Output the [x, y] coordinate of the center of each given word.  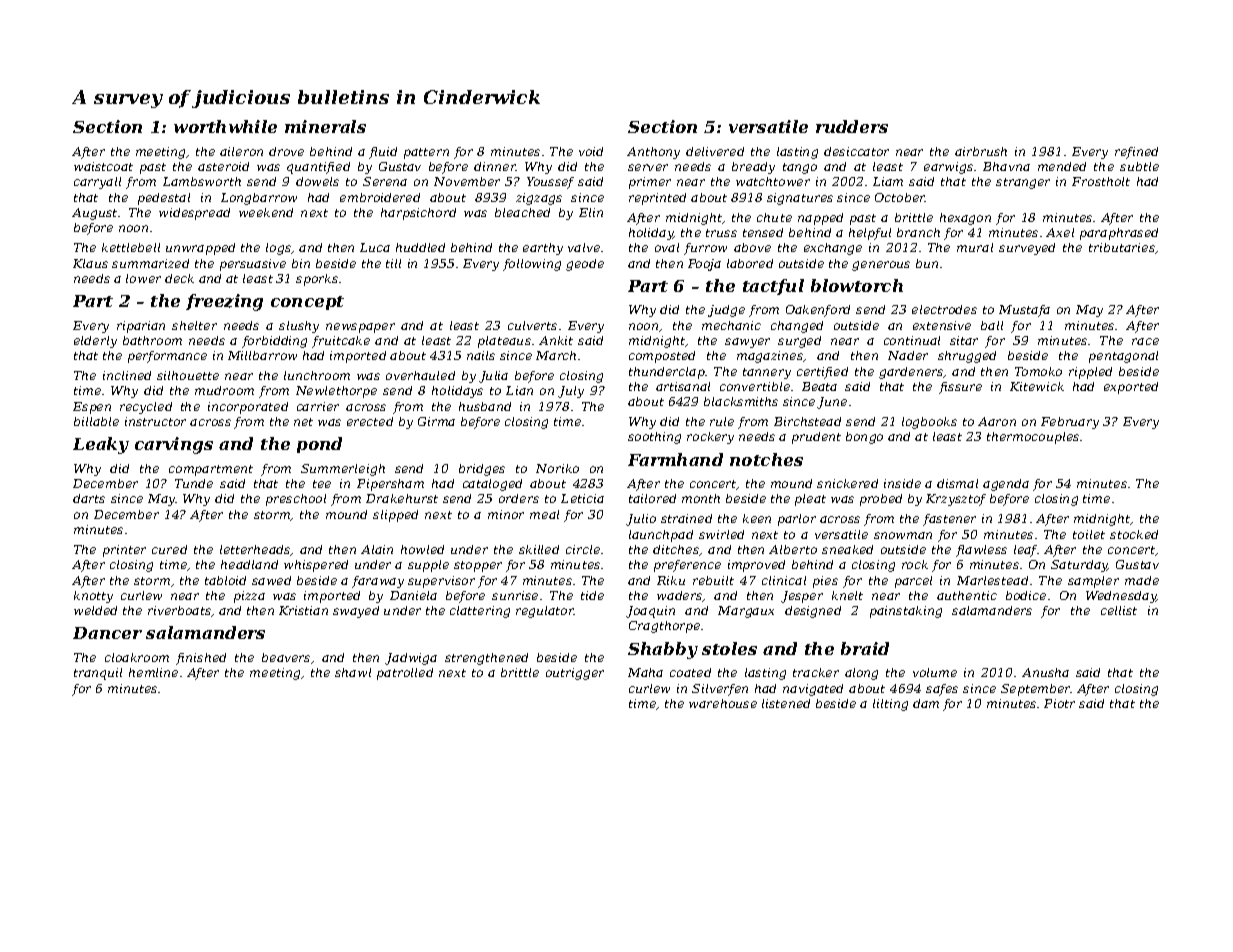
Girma [436, 421]
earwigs [948, 168]
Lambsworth [202, 181]
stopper [478, 566]
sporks [317, 280]
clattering [480, 612]
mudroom [224, 390]
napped [820, 219]
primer [650, 183]
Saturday [1079, 566]
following [532, 265]
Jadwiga [411, 659]
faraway [378, 582]
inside [902, 483]
